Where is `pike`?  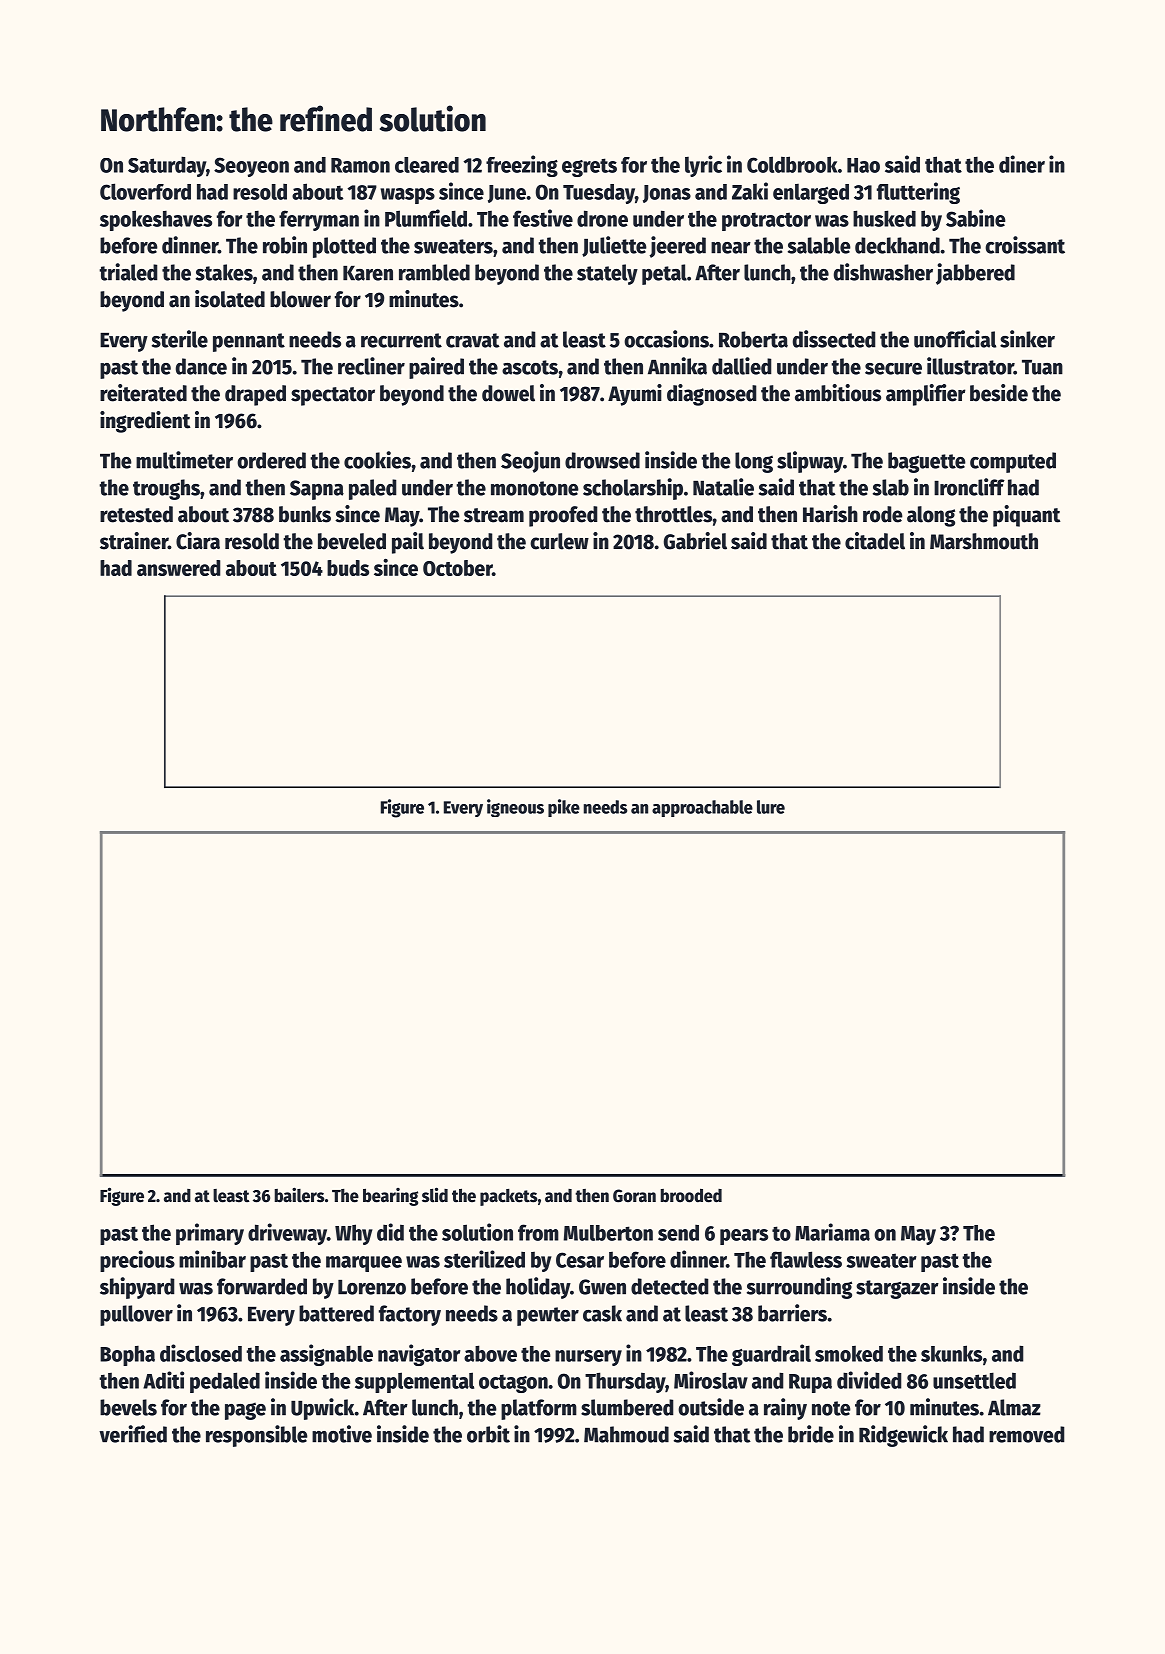
pike is located at coordinates (564, 808).
